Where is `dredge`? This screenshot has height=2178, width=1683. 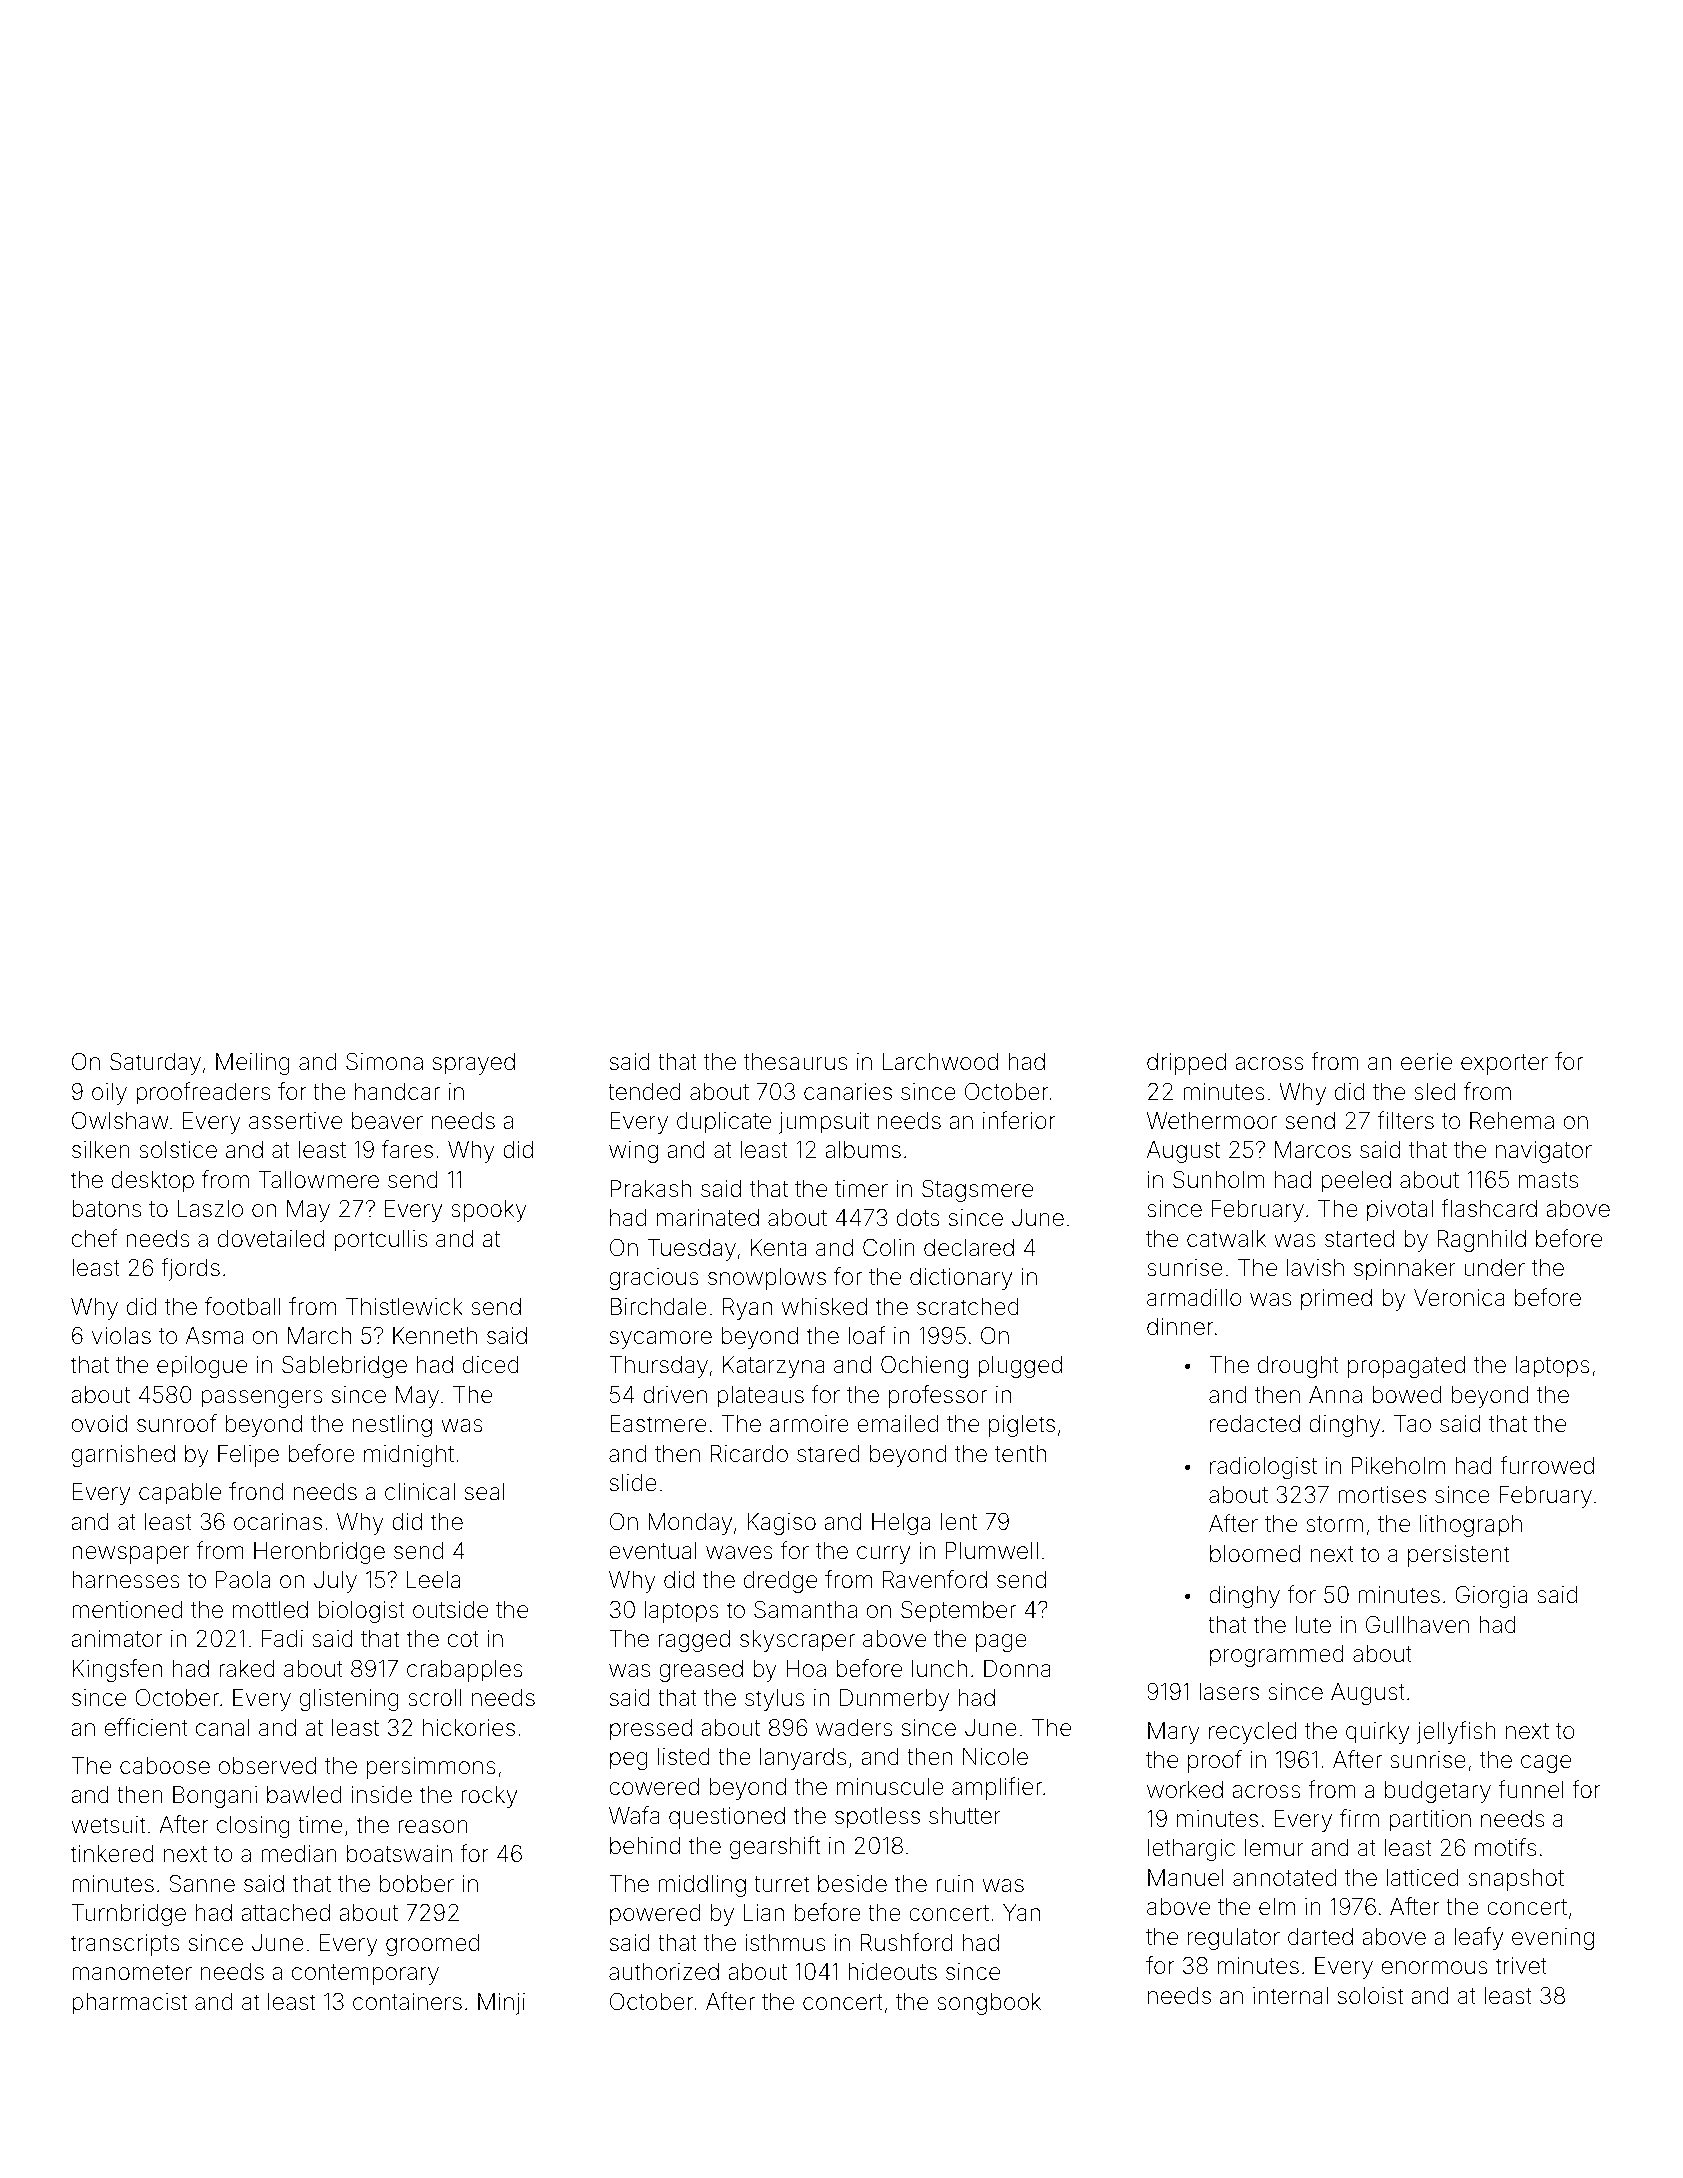 dredge is located at coordinates (780, 1582).
